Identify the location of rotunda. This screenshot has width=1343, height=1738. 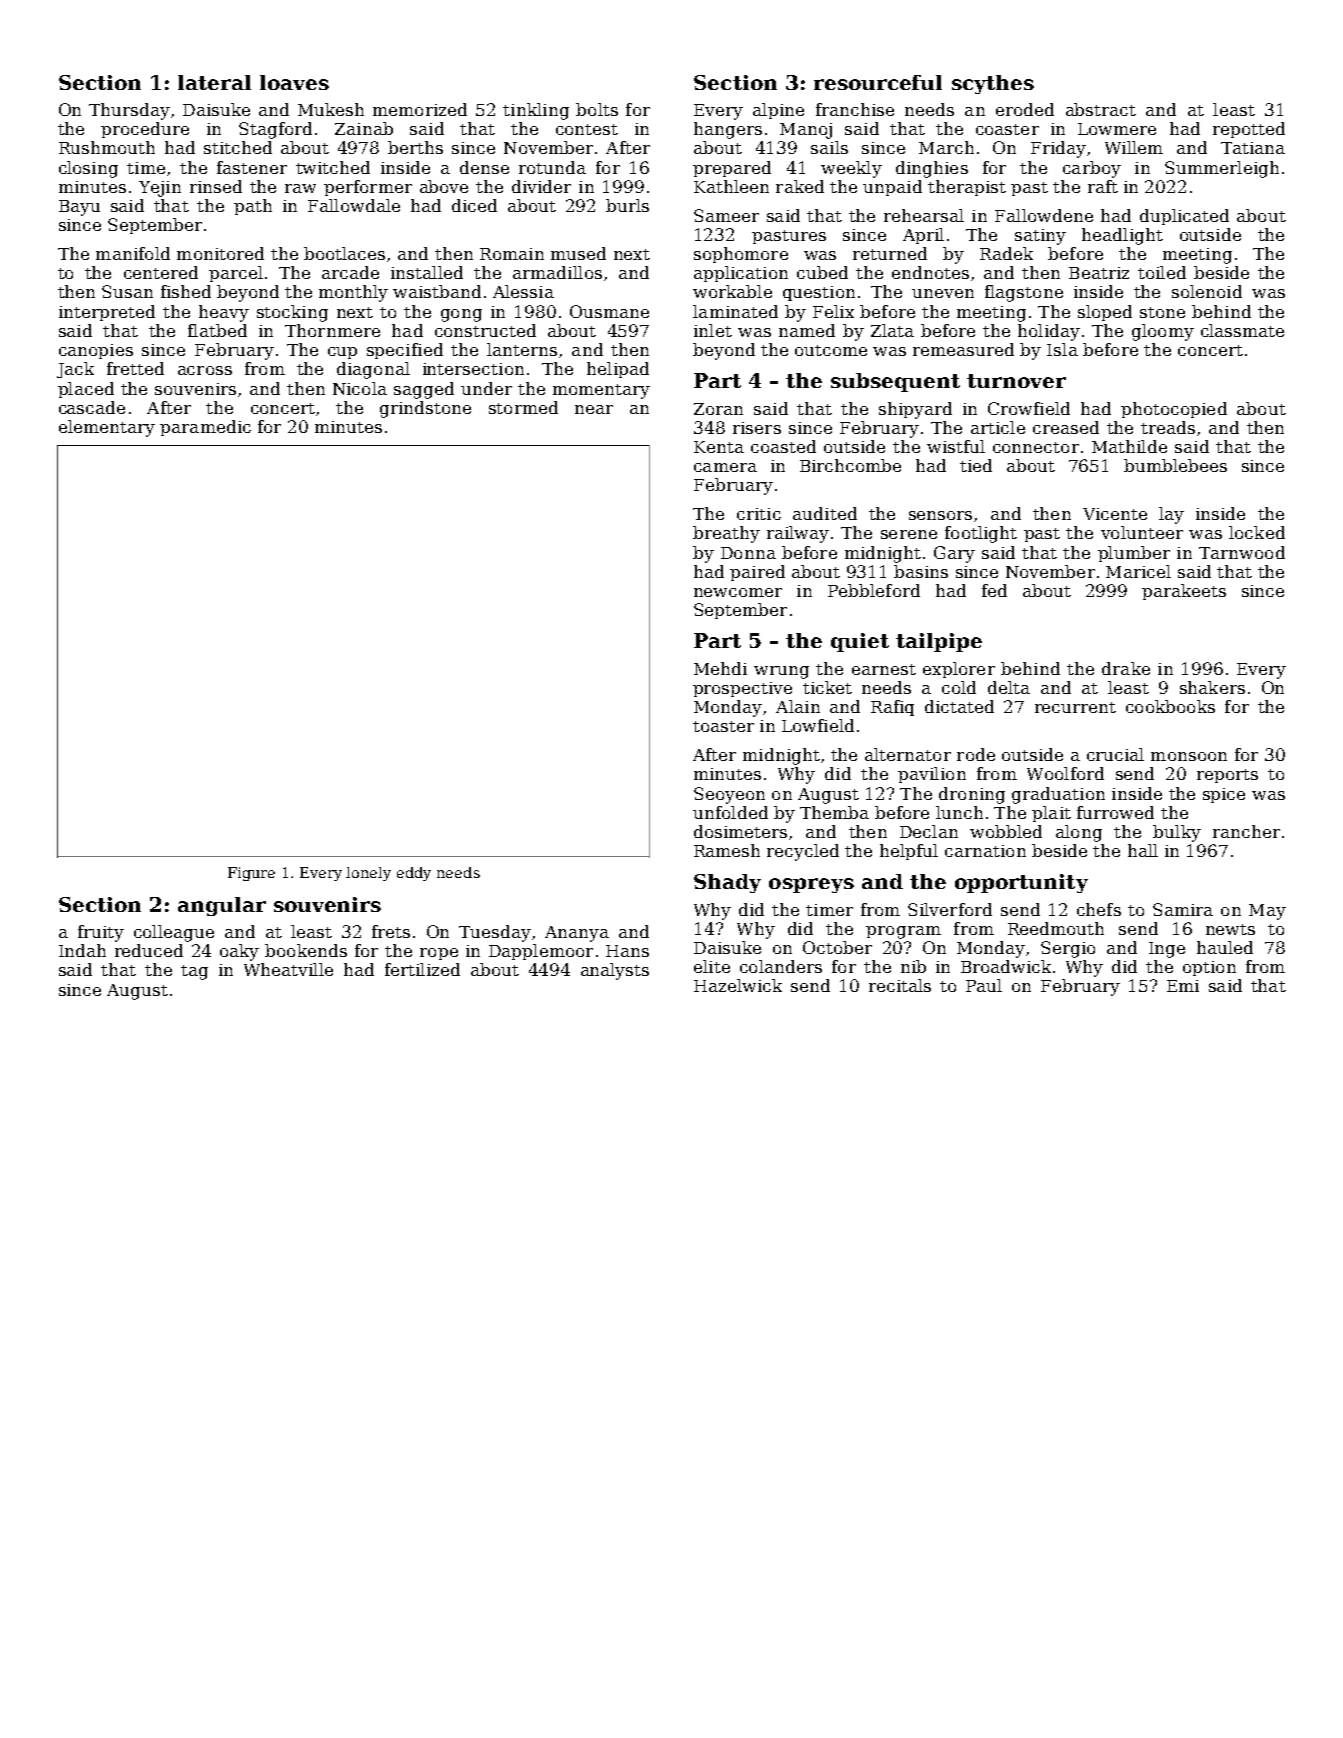
(552, 167).
